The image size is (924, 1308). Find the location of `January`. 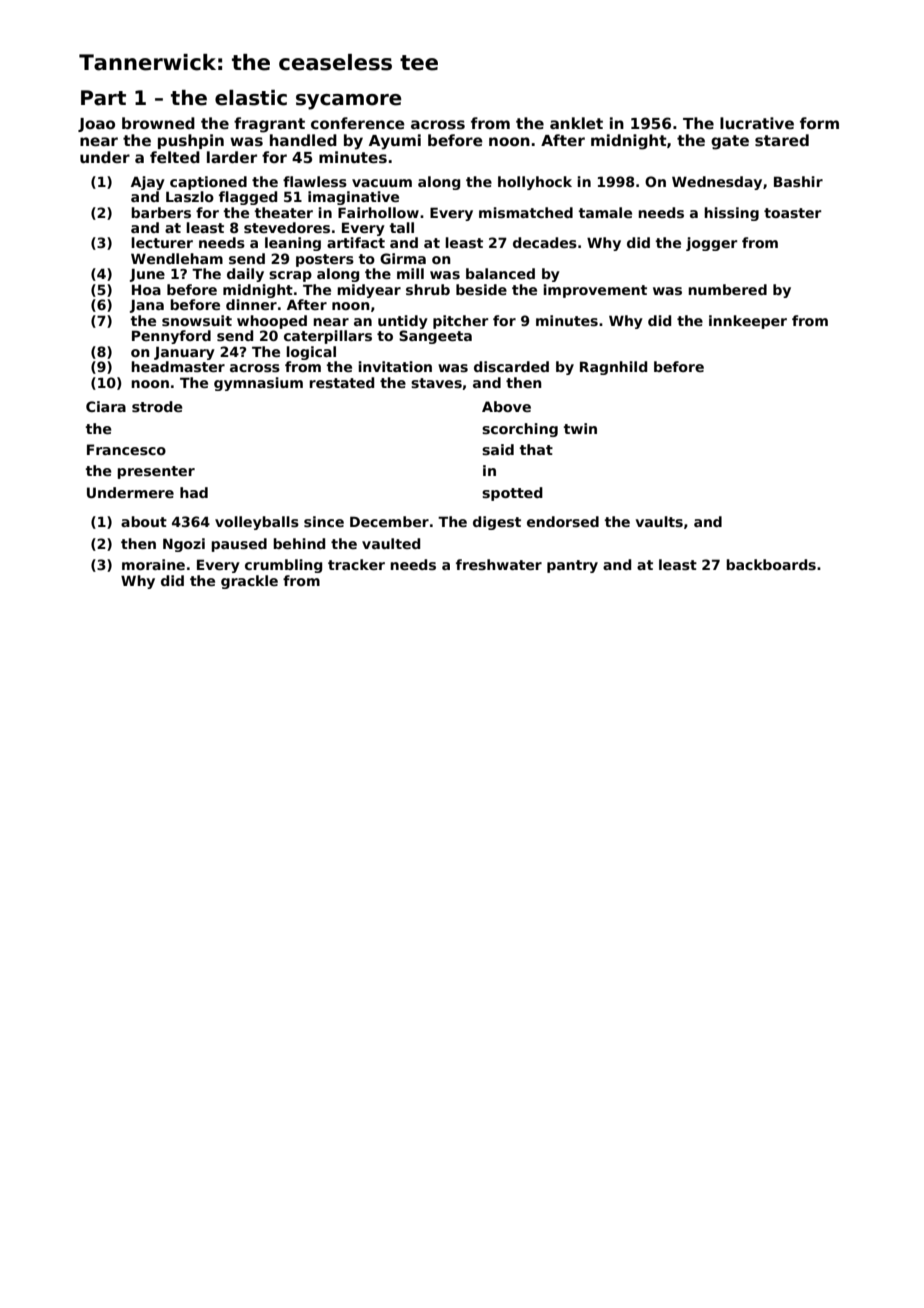

January is located at coordinates (184, 353).
